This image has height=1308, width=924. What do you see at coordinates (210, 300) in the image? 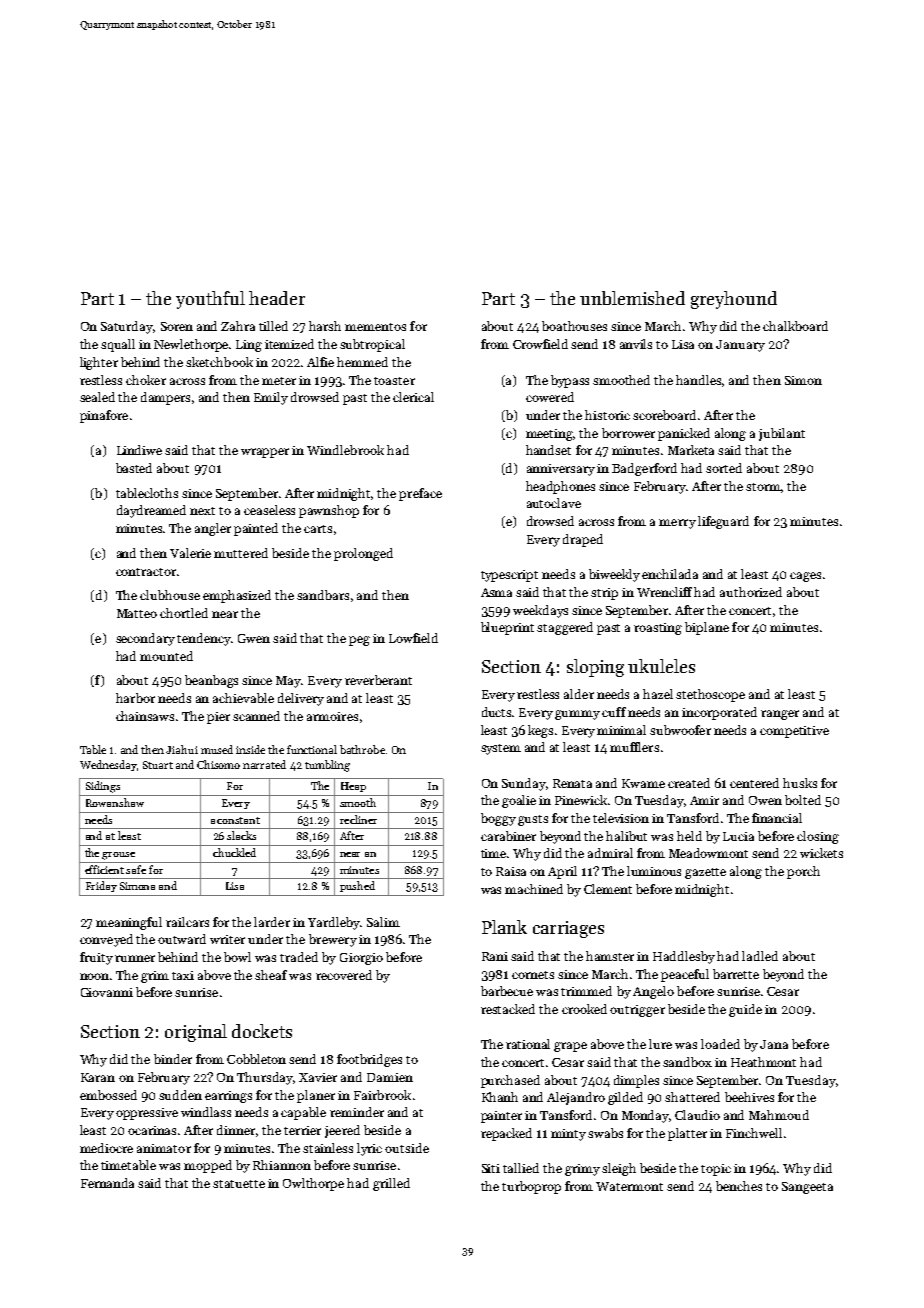
I see `youthful` at bounding box center [210, 300].
